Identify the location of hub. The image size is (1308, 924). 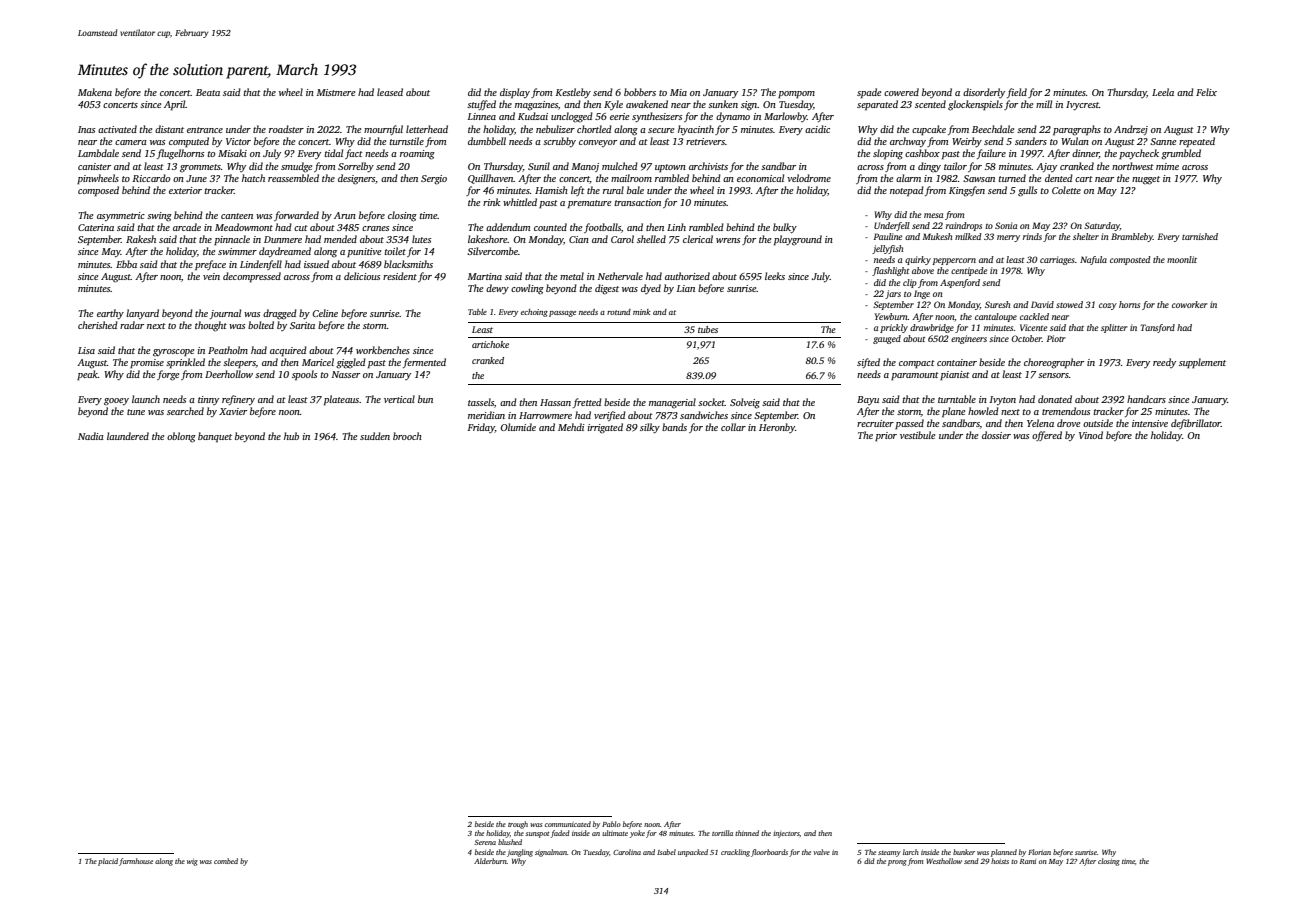
(291, 436).
